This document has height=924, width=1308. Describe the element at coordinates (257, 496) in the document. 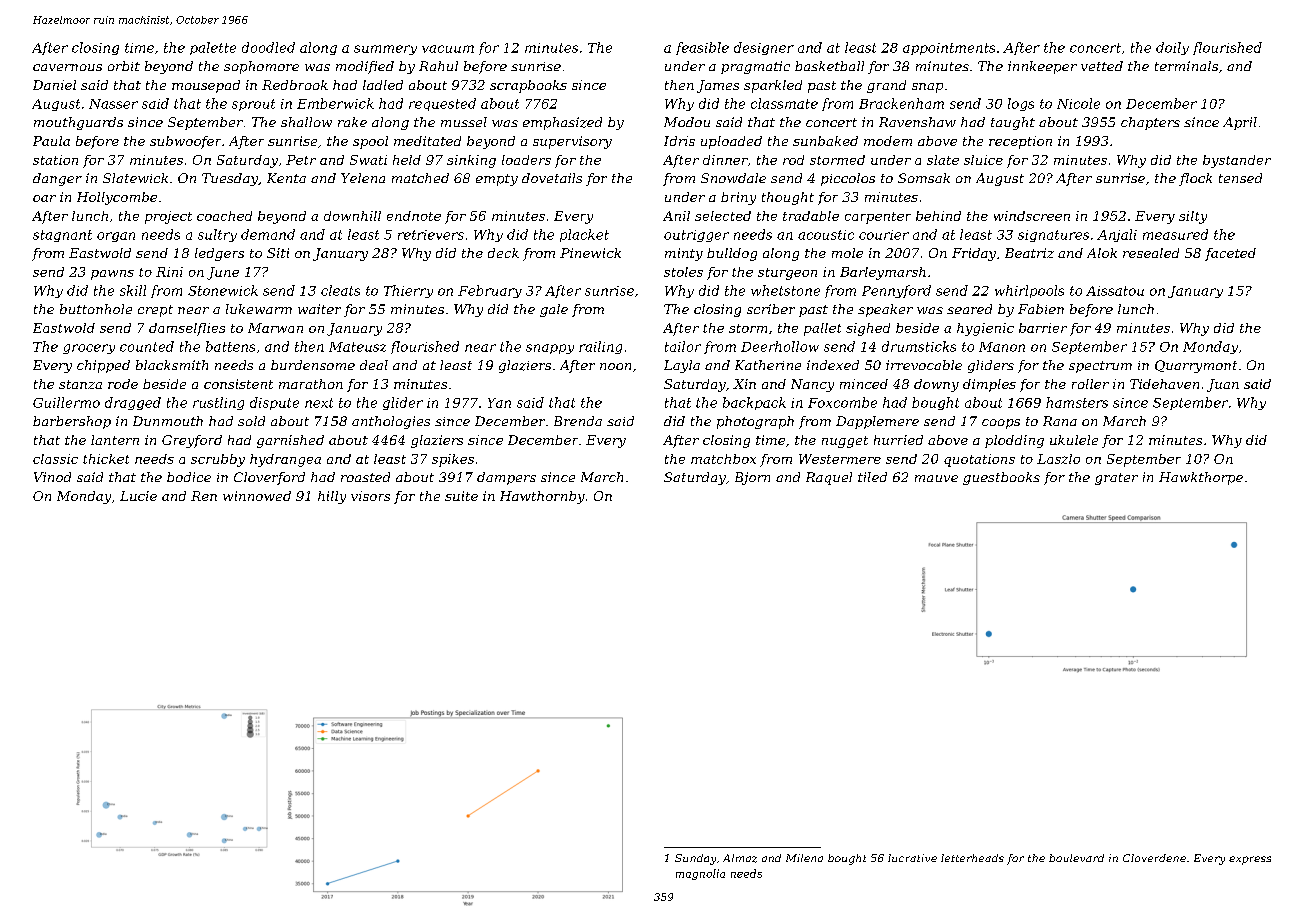

I see `winnowed` at that location.
